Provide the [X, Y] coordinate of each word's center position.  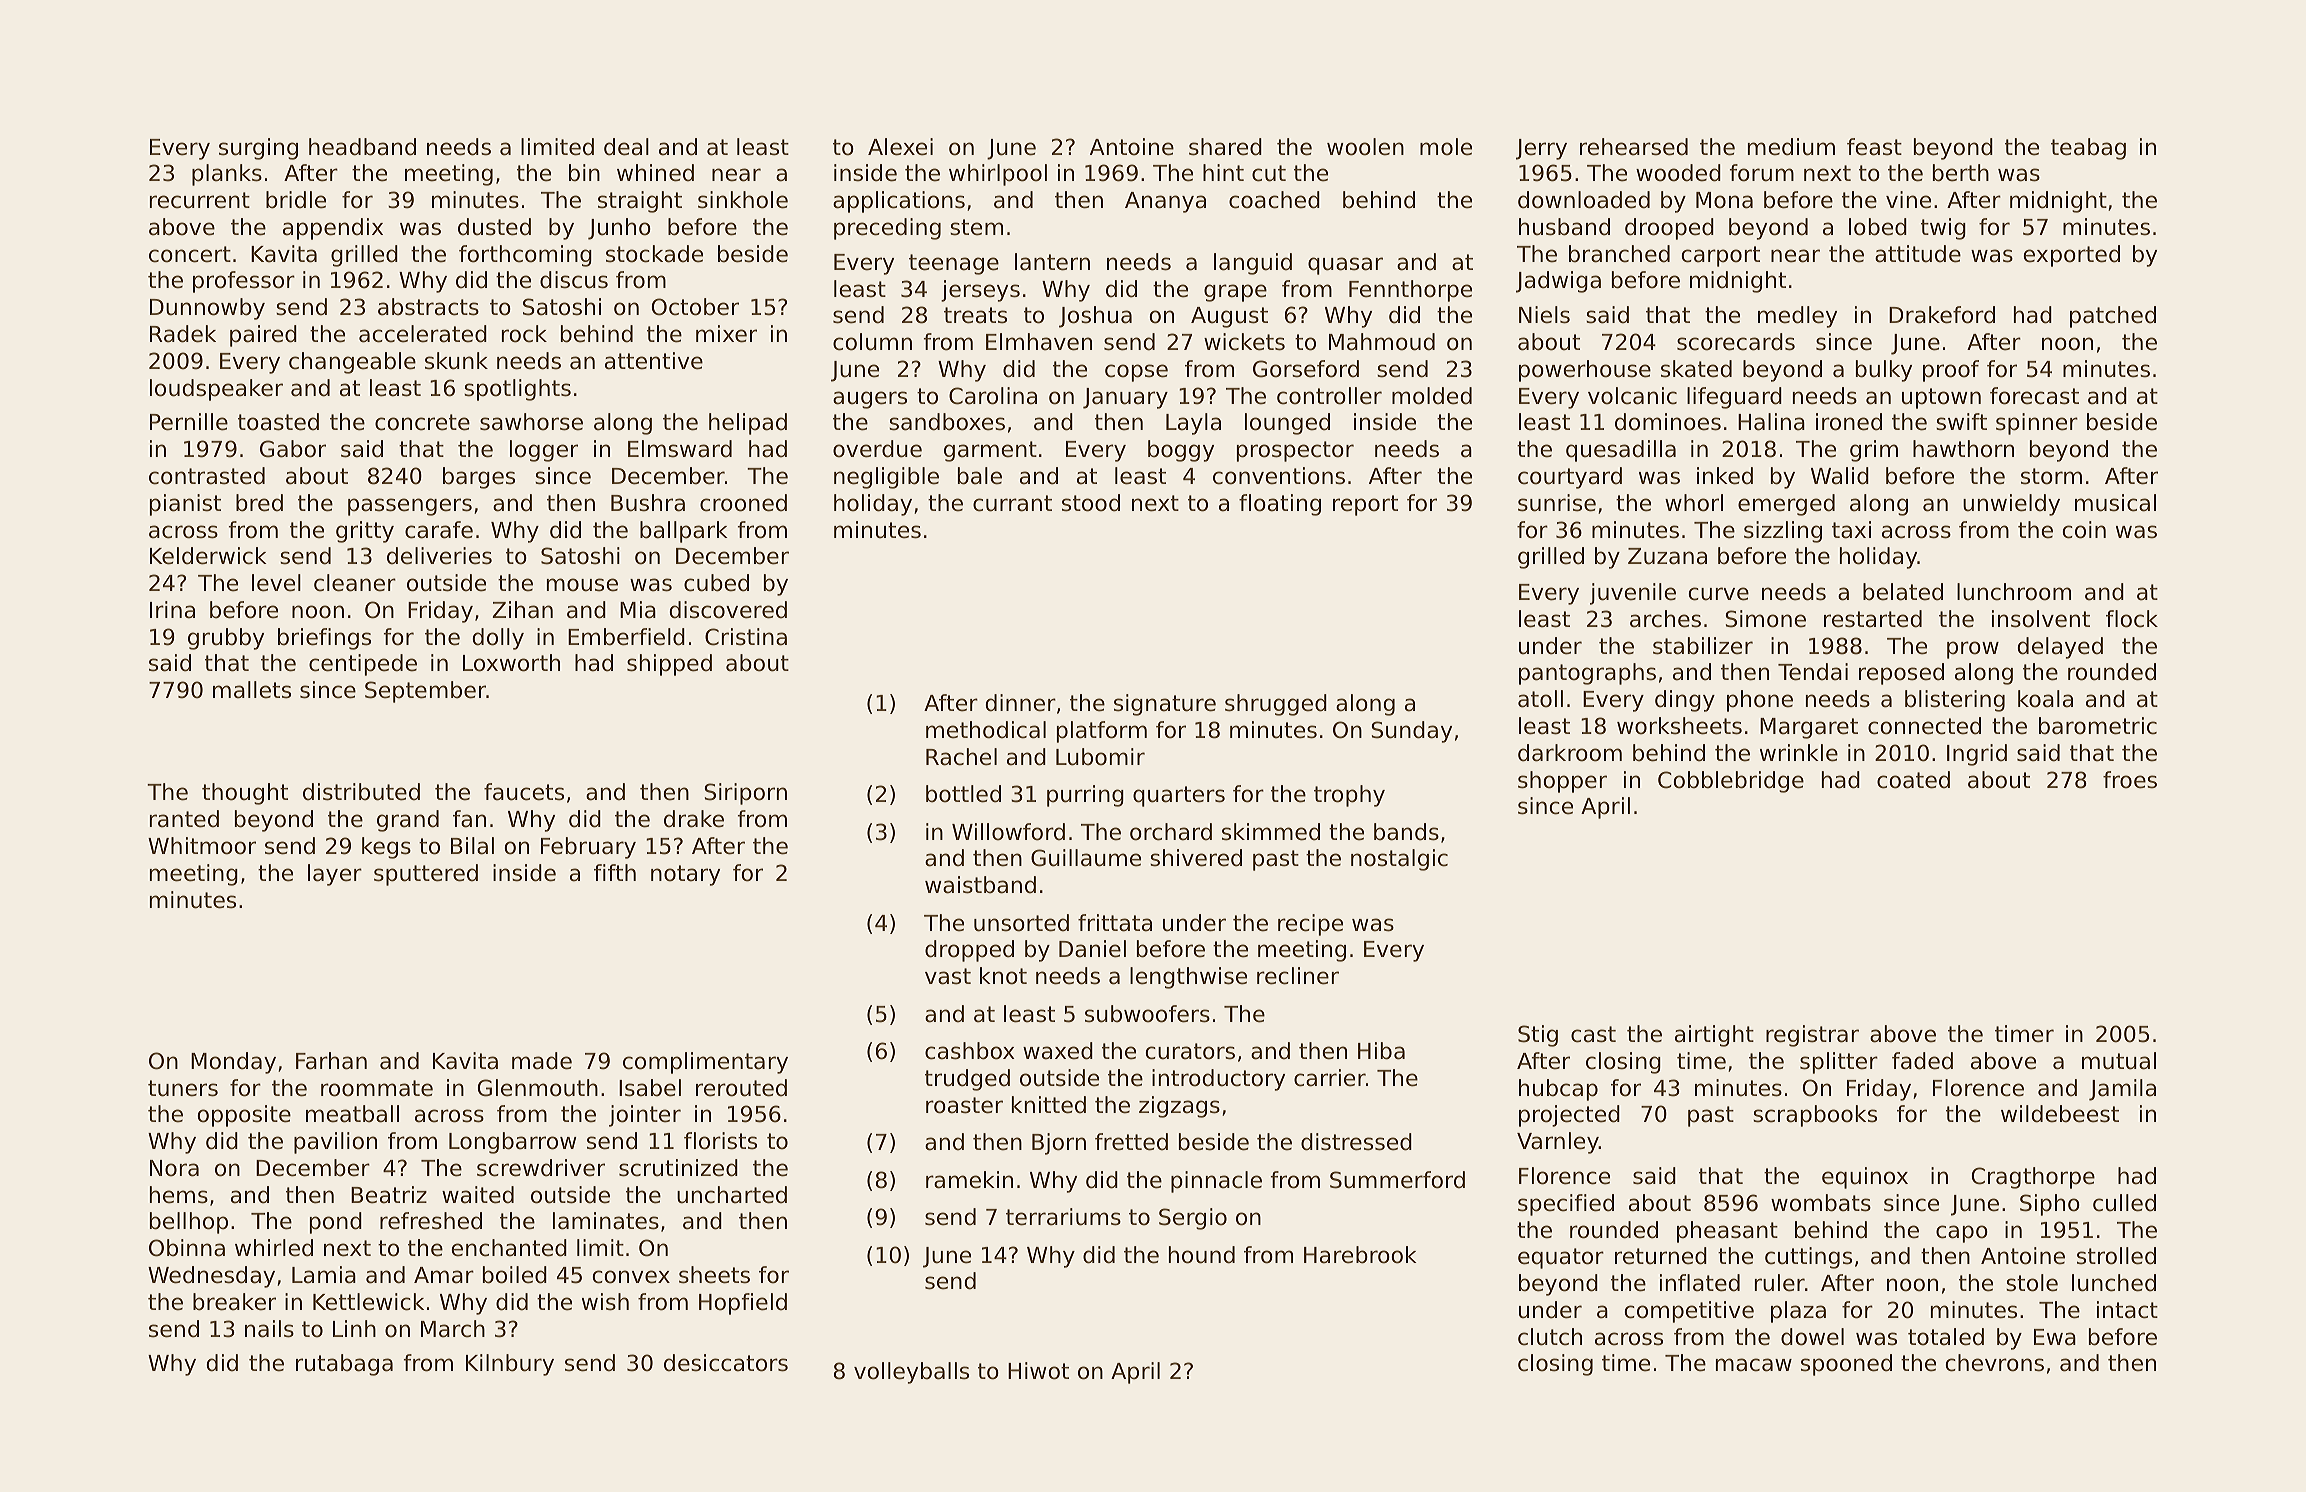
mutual [2119, 1061]
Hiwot [1038, 1371]
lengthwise [1188, 978]
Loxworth [511, 663]
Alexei [900, 147]
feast [1874, 147]
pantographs [1587, 674]
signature [1165, 705]
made [542, 1061]
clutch [1550, 1337]
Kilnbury [510, 1365]
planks [227, 175]
